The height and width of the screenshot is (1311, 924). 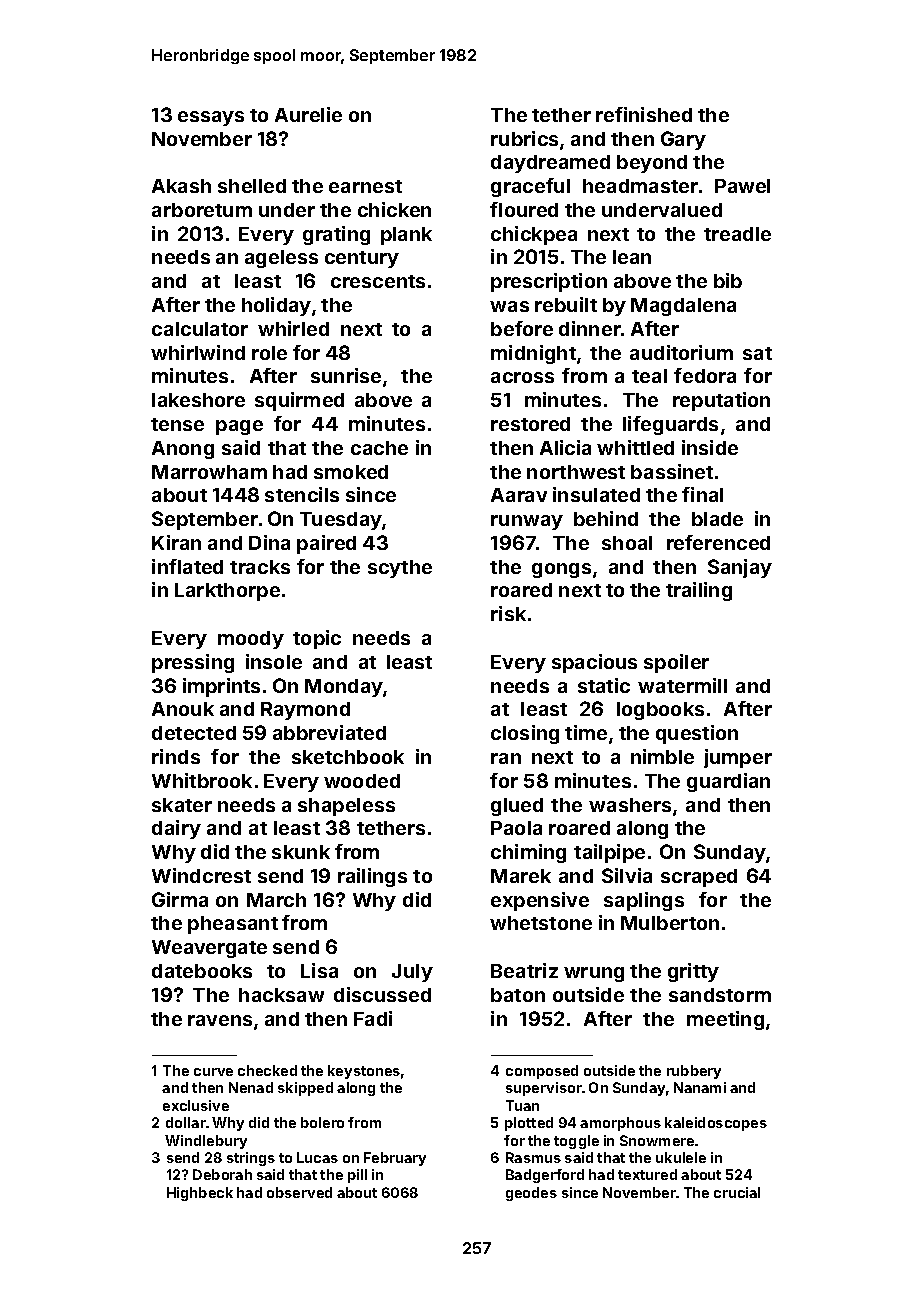 What do you see at coordinates (317, 639) in the screenshot?
I see `topic` at bounding box center [317, 639].
